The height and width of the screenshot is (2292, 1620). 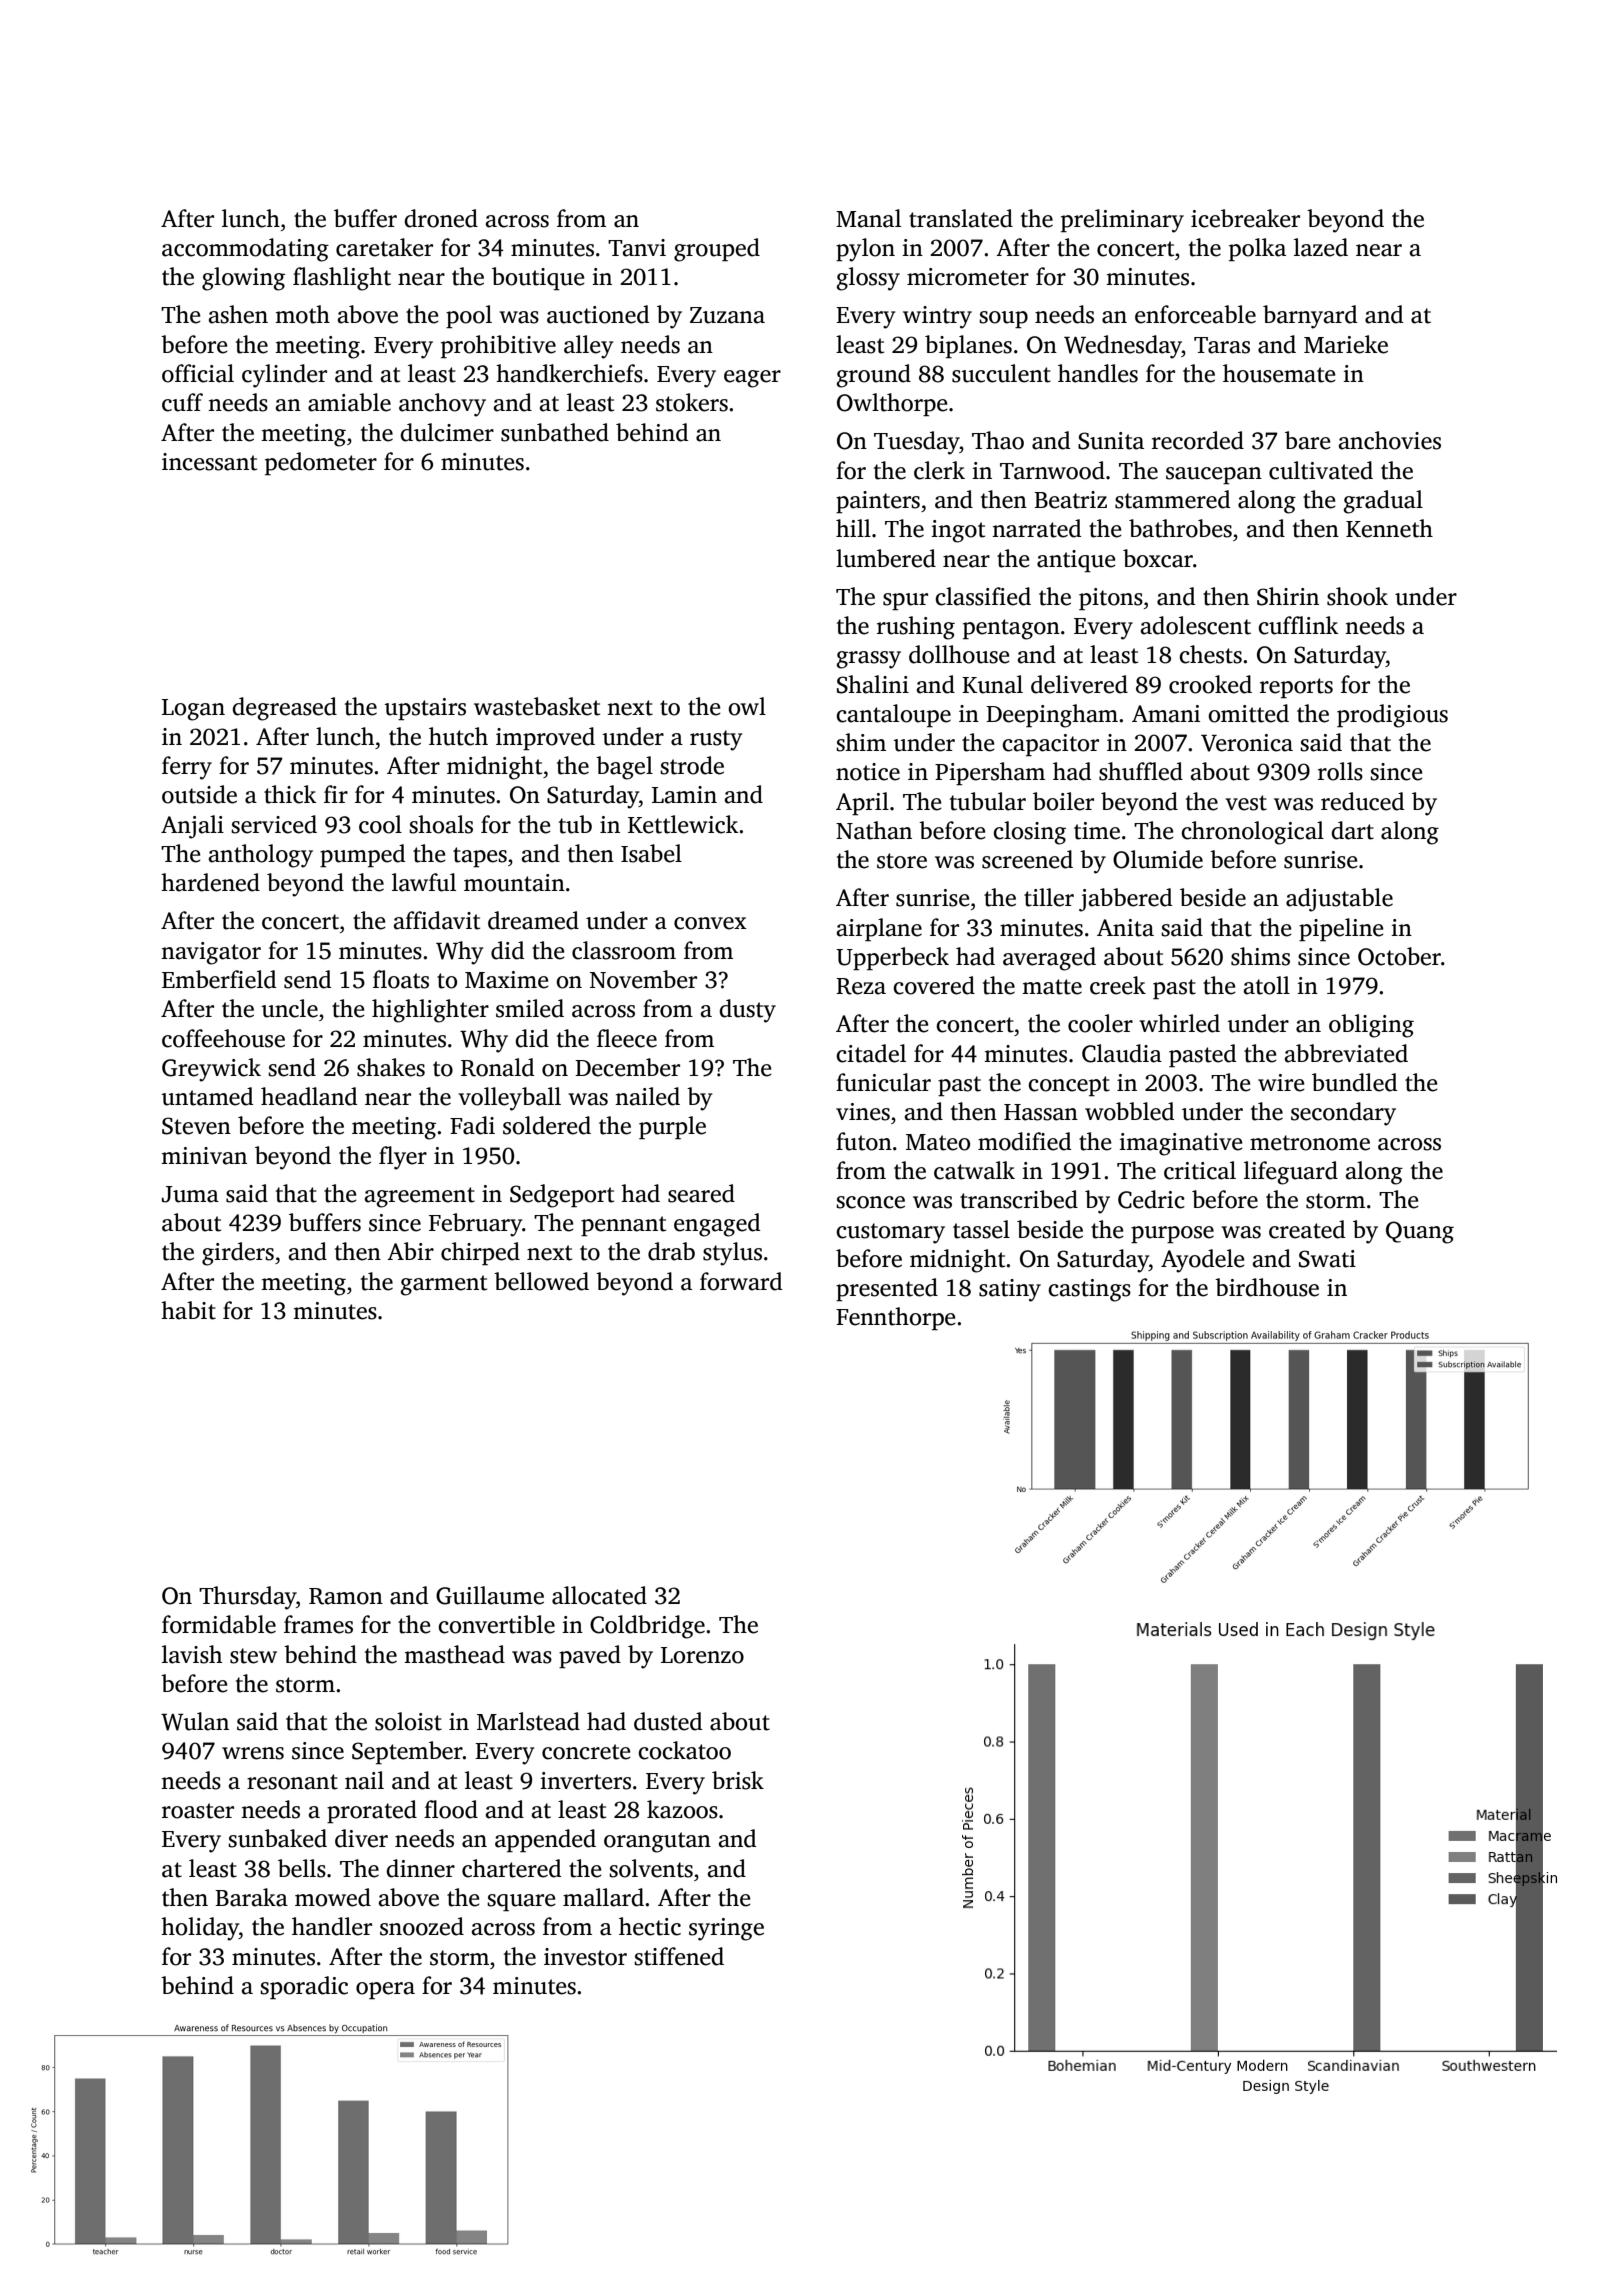 I want to click on stiffened, so click(x=679, y=1956).
